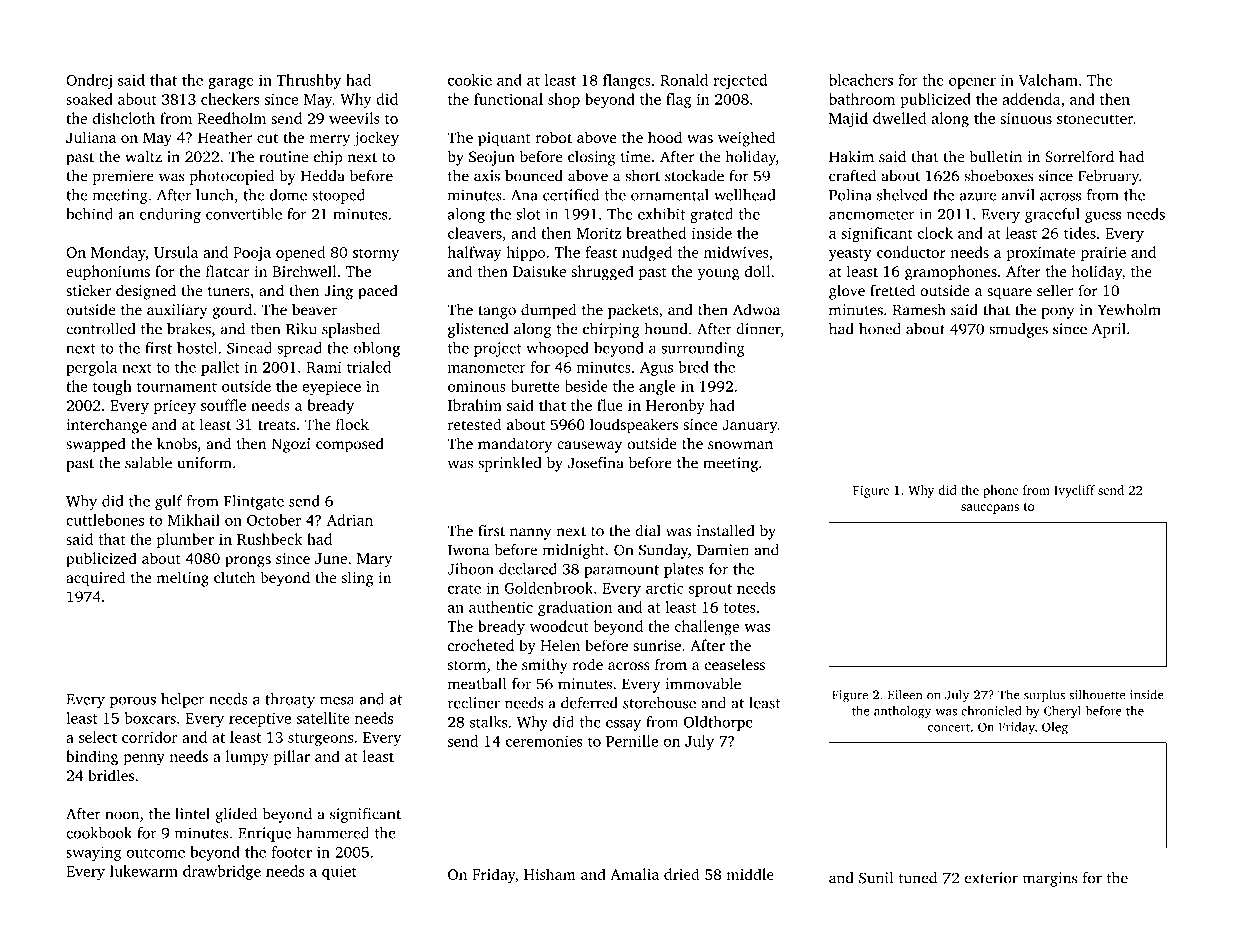  What do you see at coordinates (848, 120) in the screenshot?
I see `Majid` at bounding box center [848, 120].
